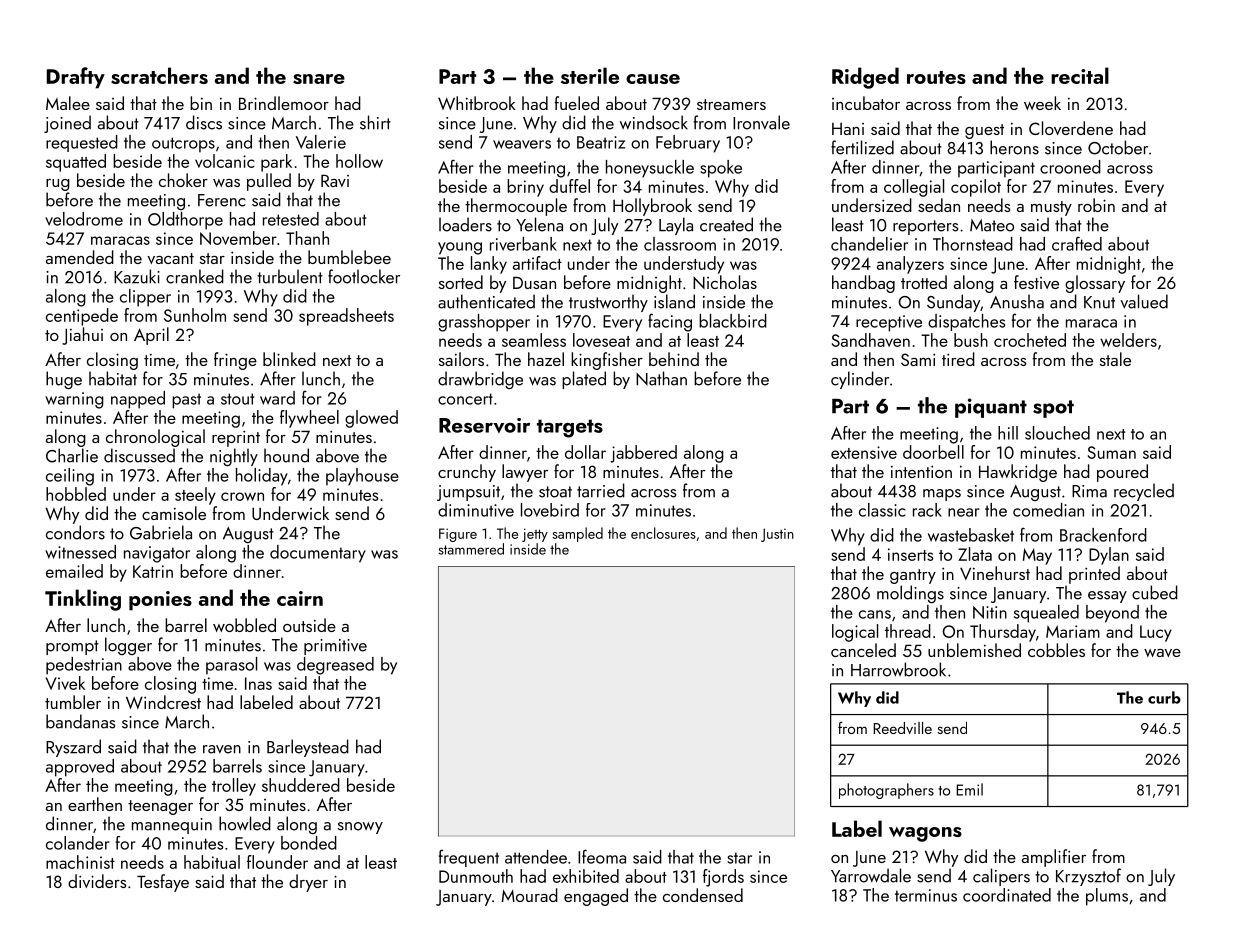 This screenshot has height=952, width=1233. Describe the element at coordinates (480, 380) in the screenshot. I see `drawbridge` at that location.
